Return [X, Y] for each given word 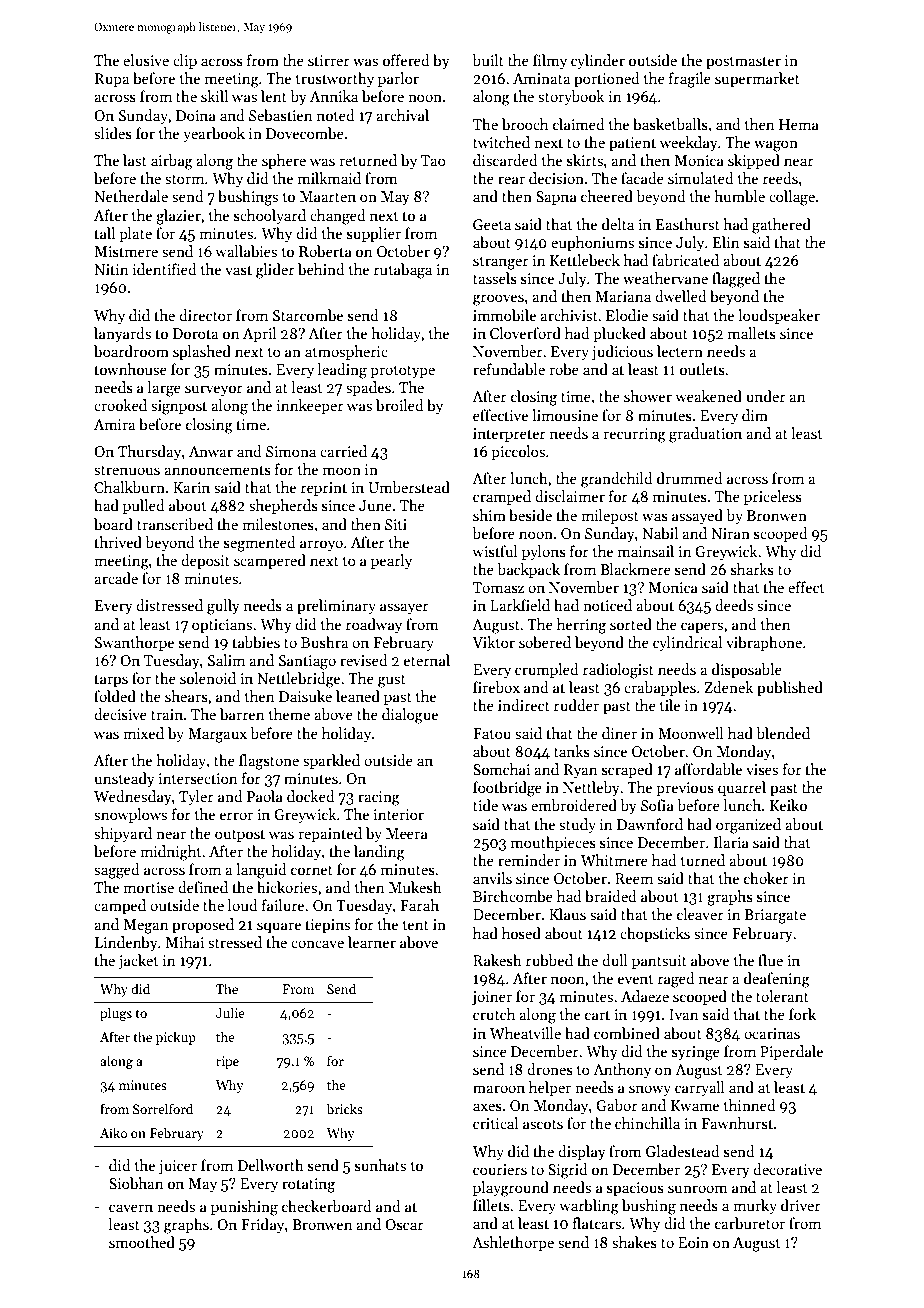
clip [185, 61]
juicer [178, 1167]
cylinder [598, 61]
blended [783, 733]
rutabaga [403, 271]
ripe [227, 1062]
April [259, 334]
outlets [702, 369]
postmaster [743, 62]
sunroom [698, 1189]
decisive [120, 714]
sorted [631, 624]
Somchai [501, 769]
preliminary [336, 606]
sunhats [380, 1165]
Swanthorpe [134, 643]
